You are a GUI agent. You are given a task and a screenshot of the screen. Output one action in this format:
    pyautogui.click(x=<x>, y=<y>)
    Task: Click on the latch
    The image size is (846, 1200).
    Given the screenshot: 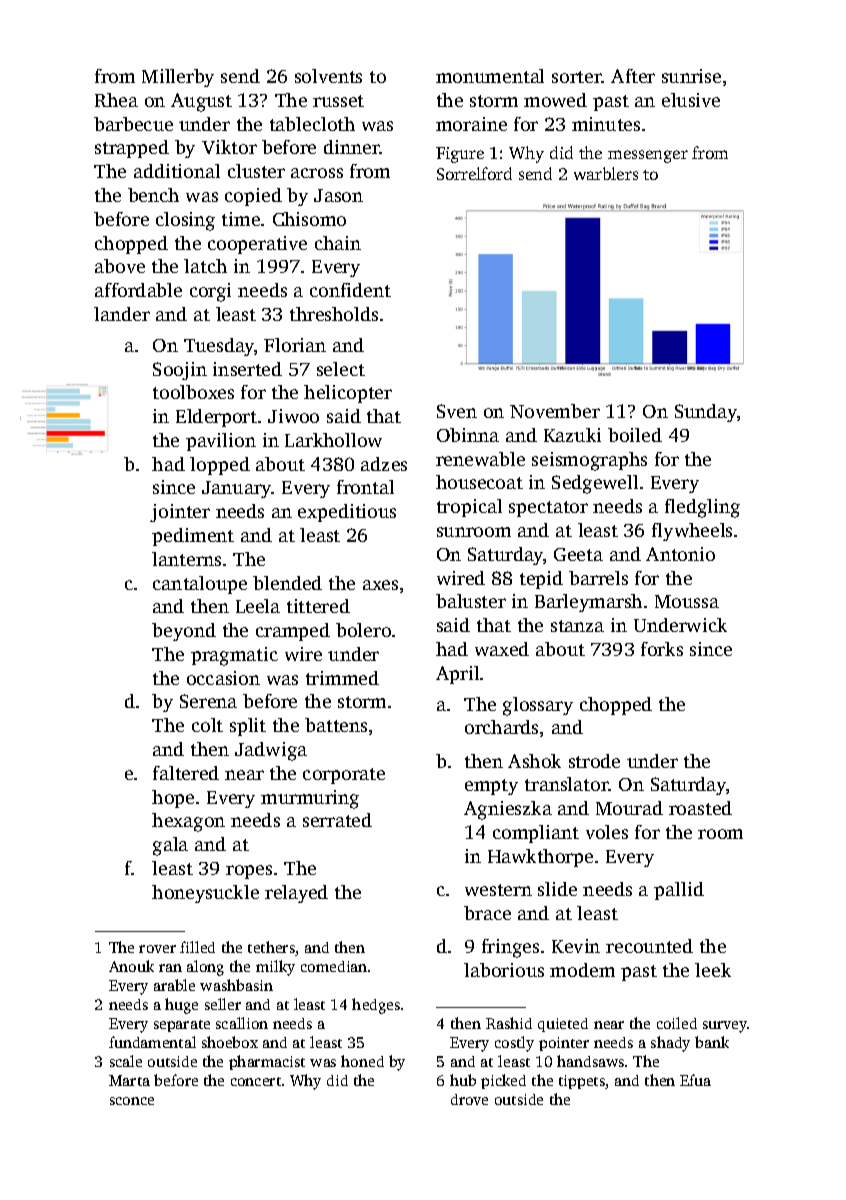 What is the action you would take?
    pyautogui.click(x=205, y=266)
